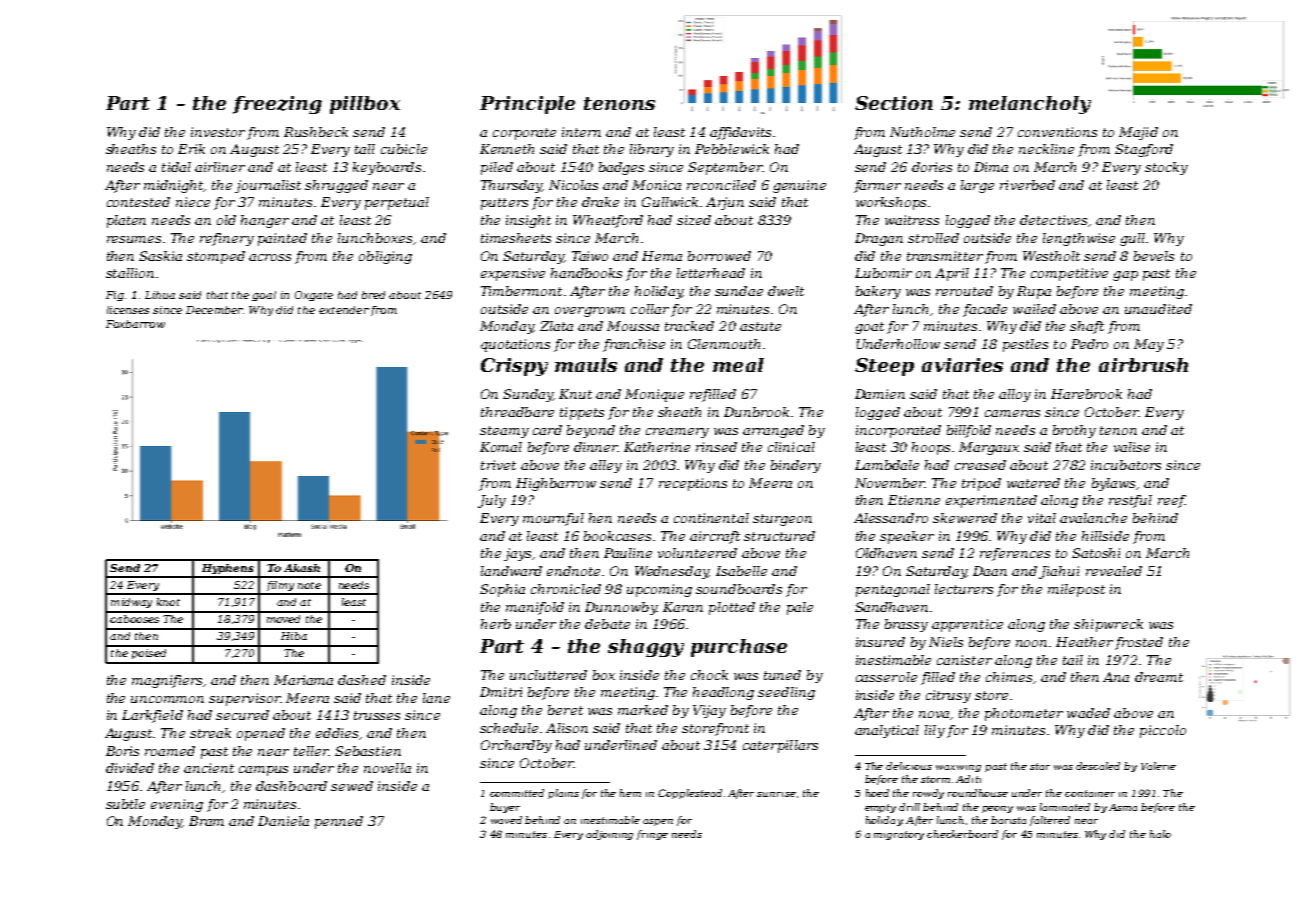 The height and width of the screenshot is (924, 1308). What do you see at coordinates (716, 447) in the screenshot?
I see `rinsed` at bounding box center [716, 447].
